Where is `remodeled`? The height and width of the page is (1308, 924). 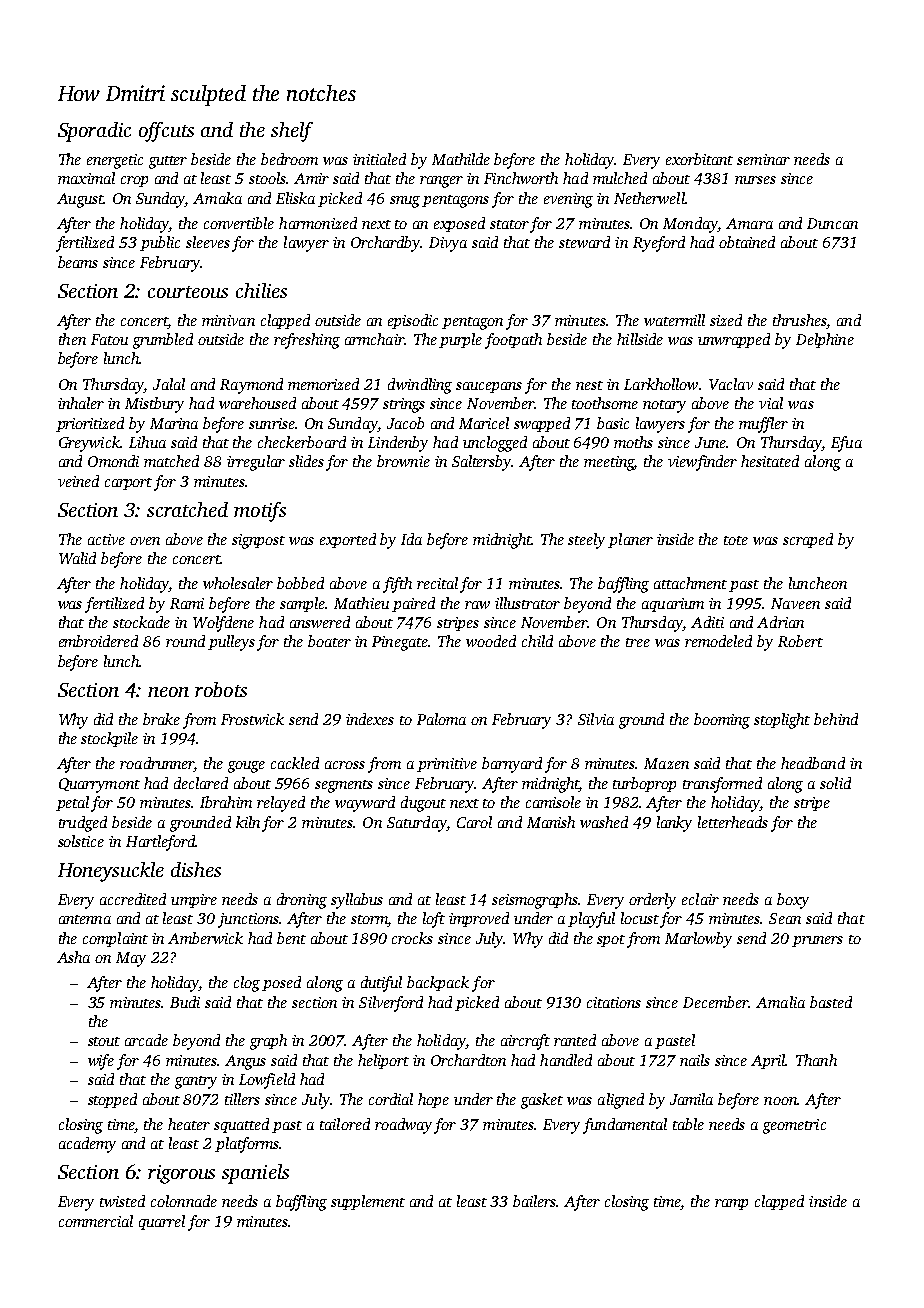
remodeled is located at coordinates (718, 641).
